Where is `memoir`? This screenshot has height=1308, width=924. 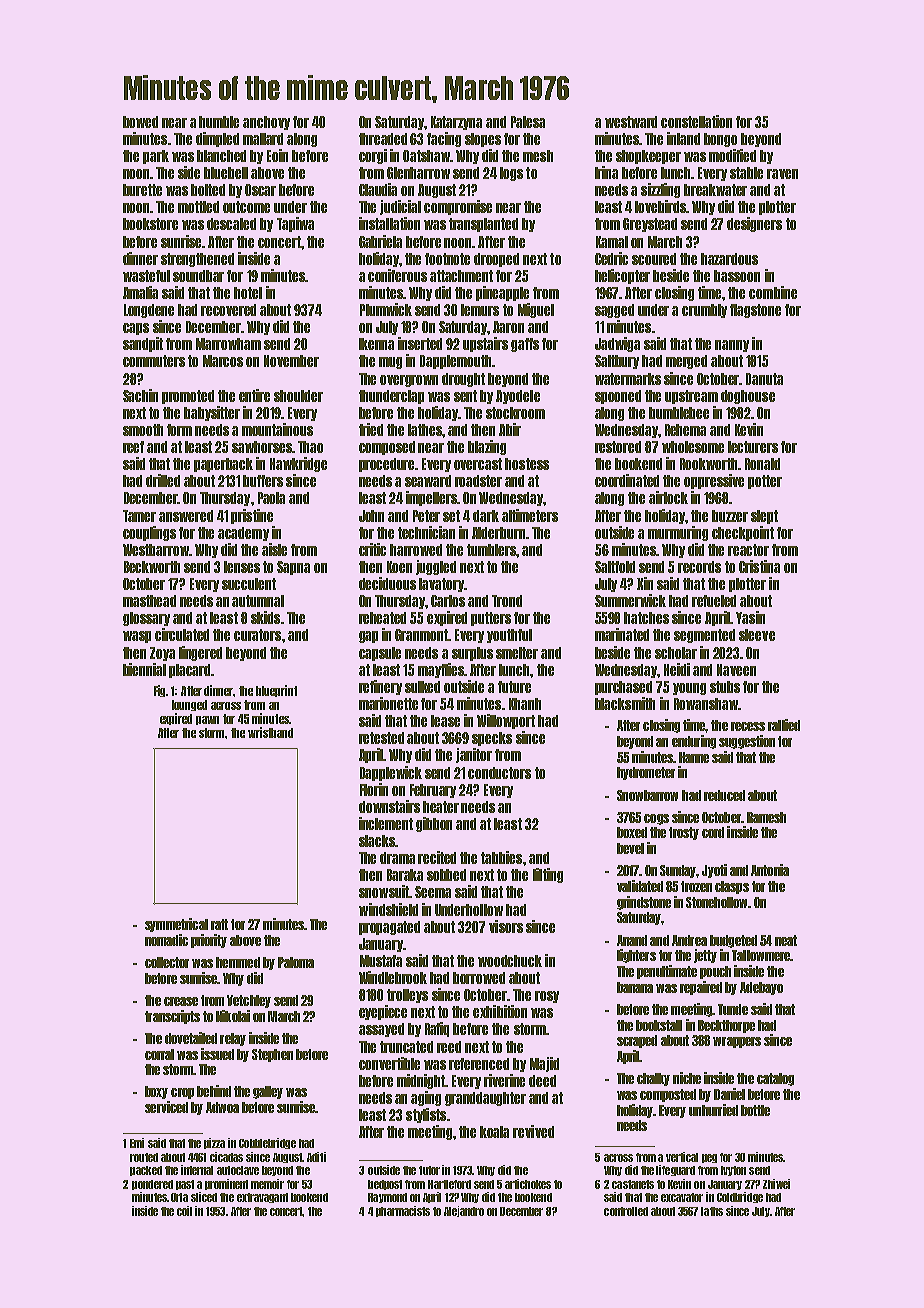 memoir is located at coordinates (267, 1184).
